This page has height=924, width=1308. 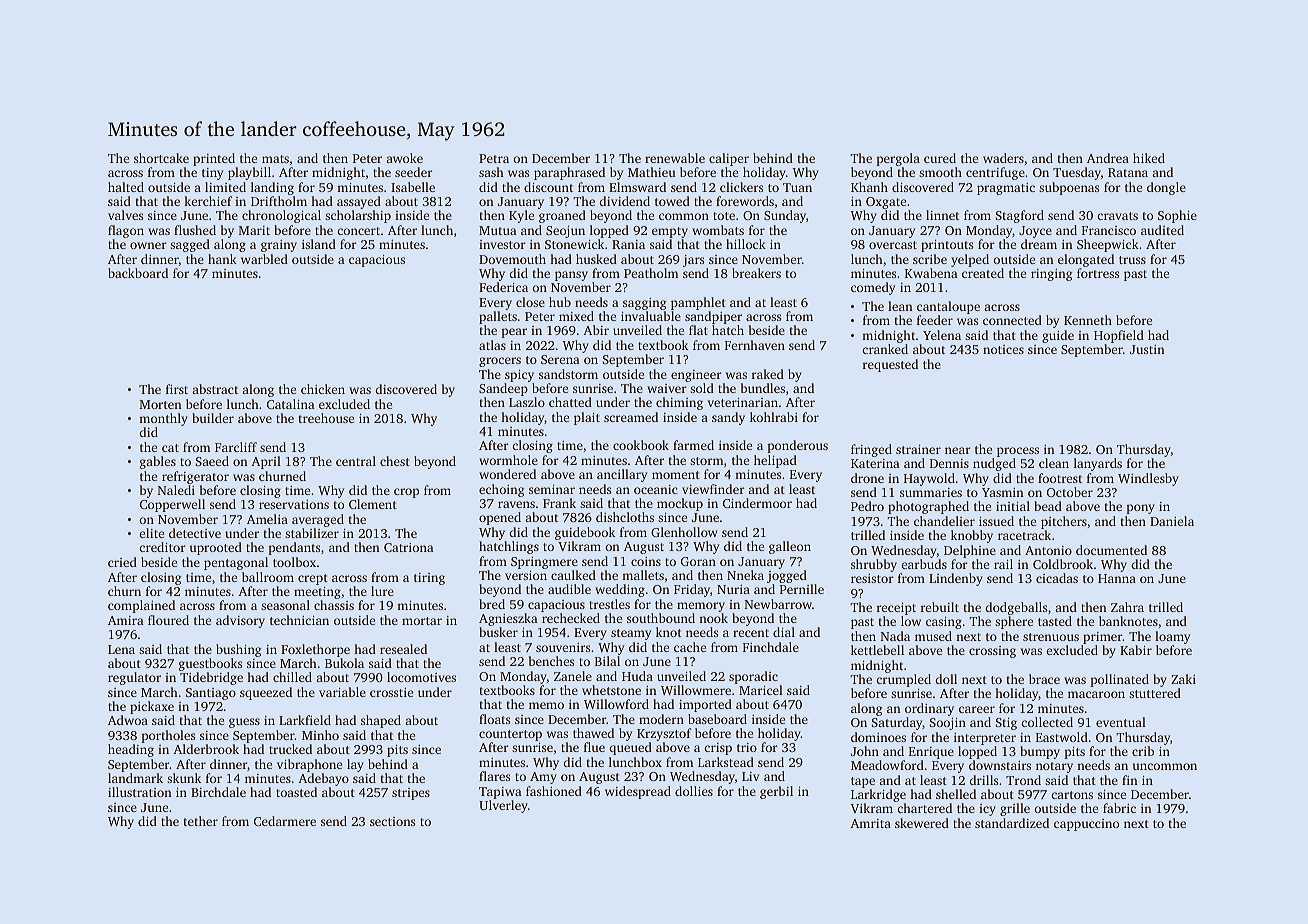 What do you see at coordinates (240, 621) in the page?
I see `advisory` at bounding box center [240, 621].
